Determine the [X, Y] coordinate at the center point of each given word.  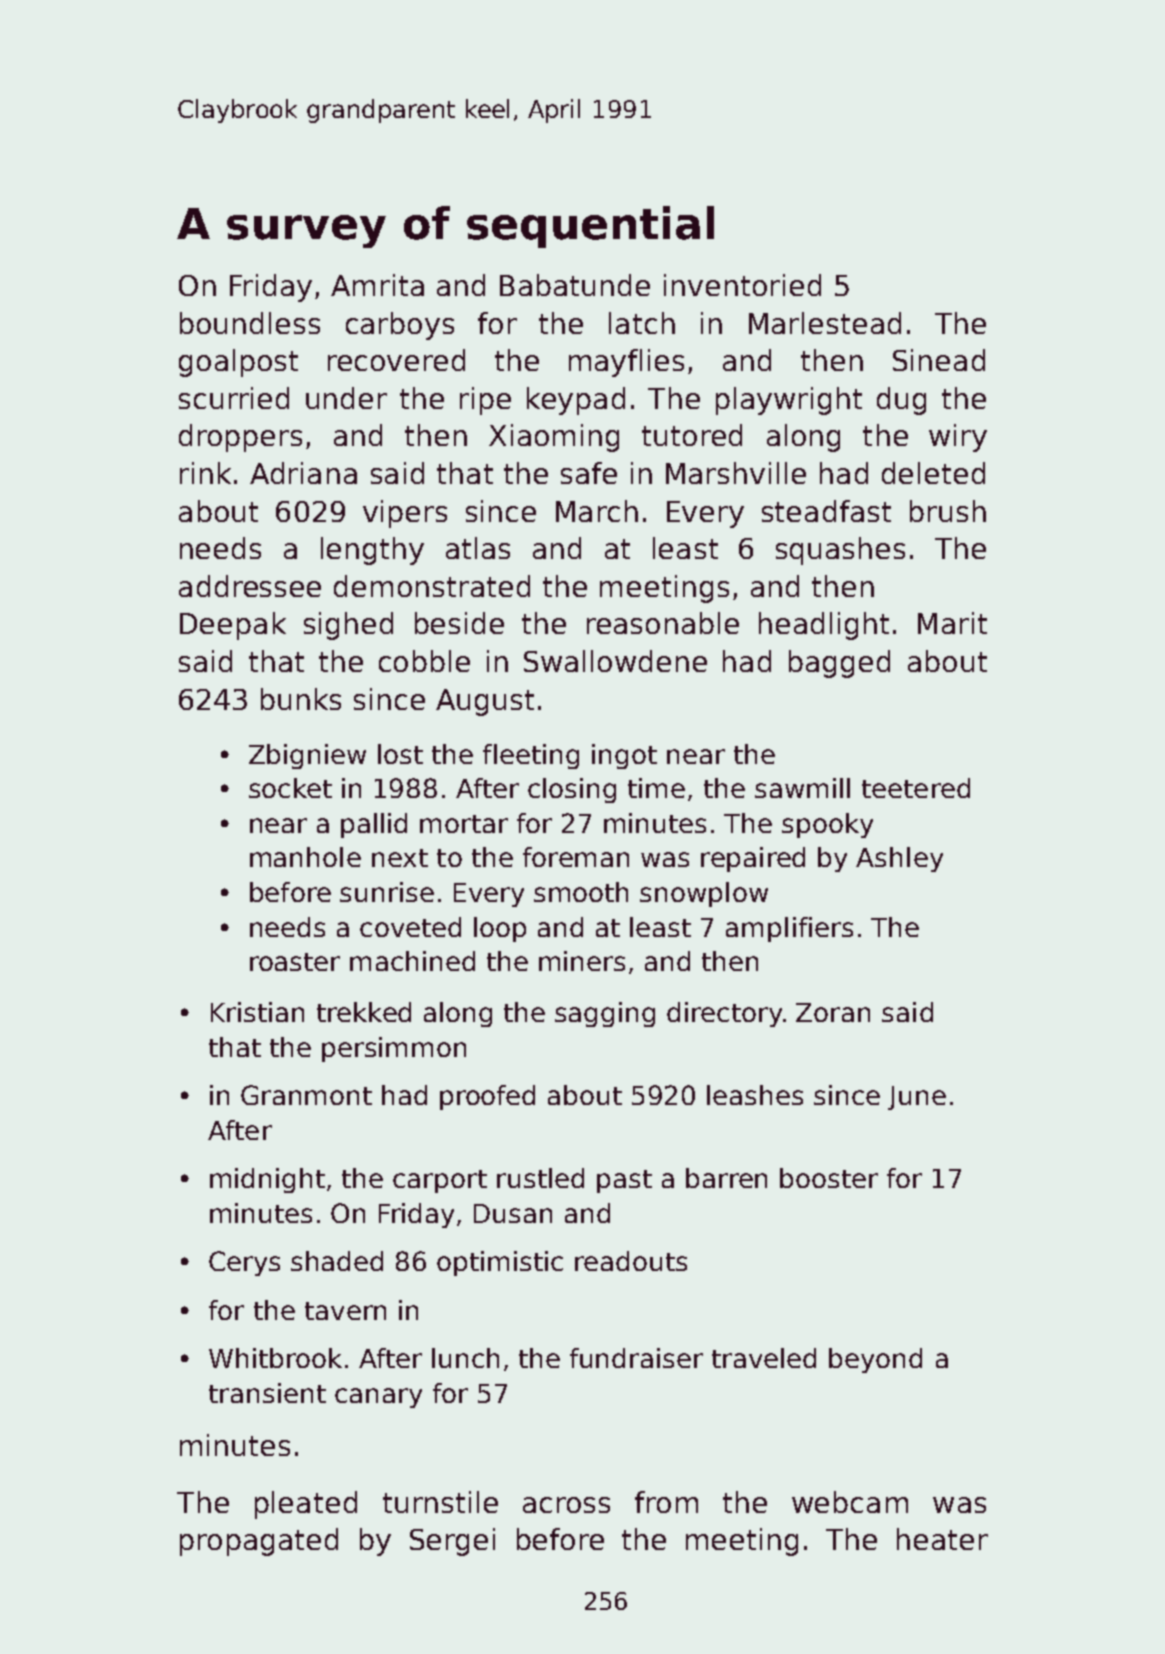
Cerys [244, 1263]
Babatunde [575, 285]
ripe [485, 401]
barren [726, 1178]
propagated [259, 1542]
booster [829, 1178]
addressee [250, 586]
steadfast [826, 511]
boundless [250, 323]
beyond [875, 1360]
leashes [755, 1095]
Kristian [257, 1012]
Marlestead [825, 323]
